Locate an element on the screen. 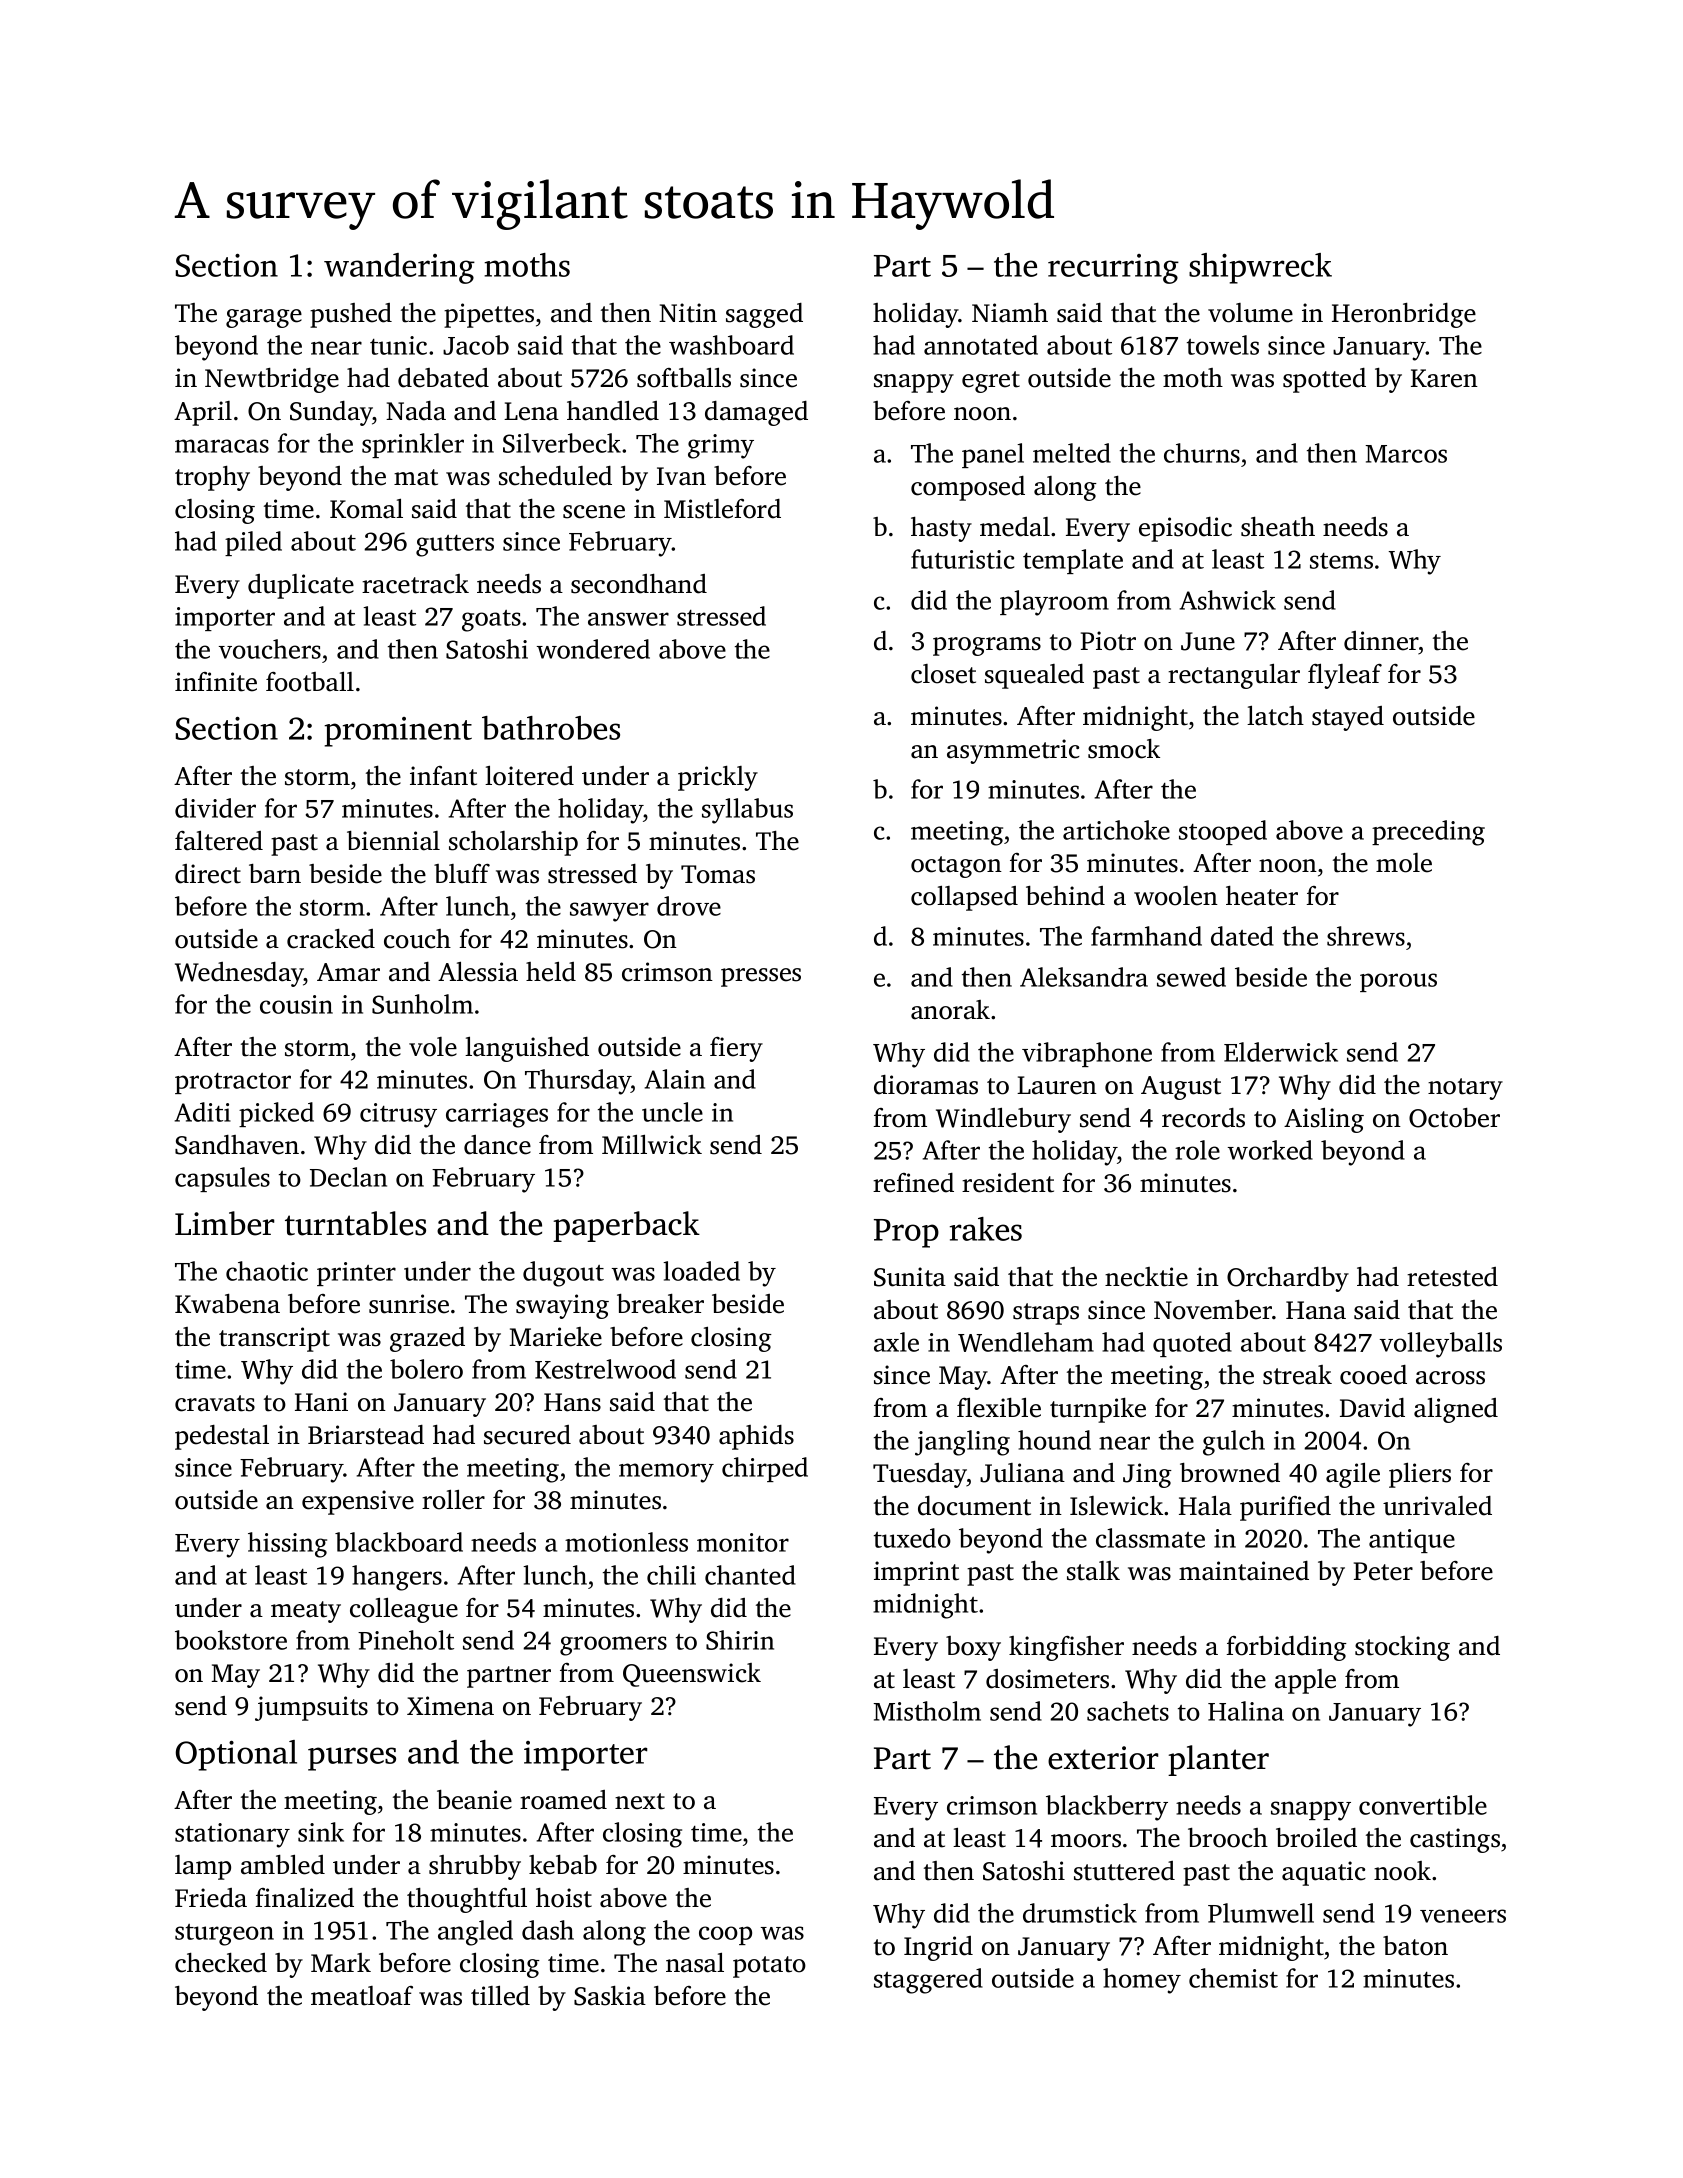 The width and height of the screenshot is (1683, 2178). duplicate is located at coordinates (301, 586).
